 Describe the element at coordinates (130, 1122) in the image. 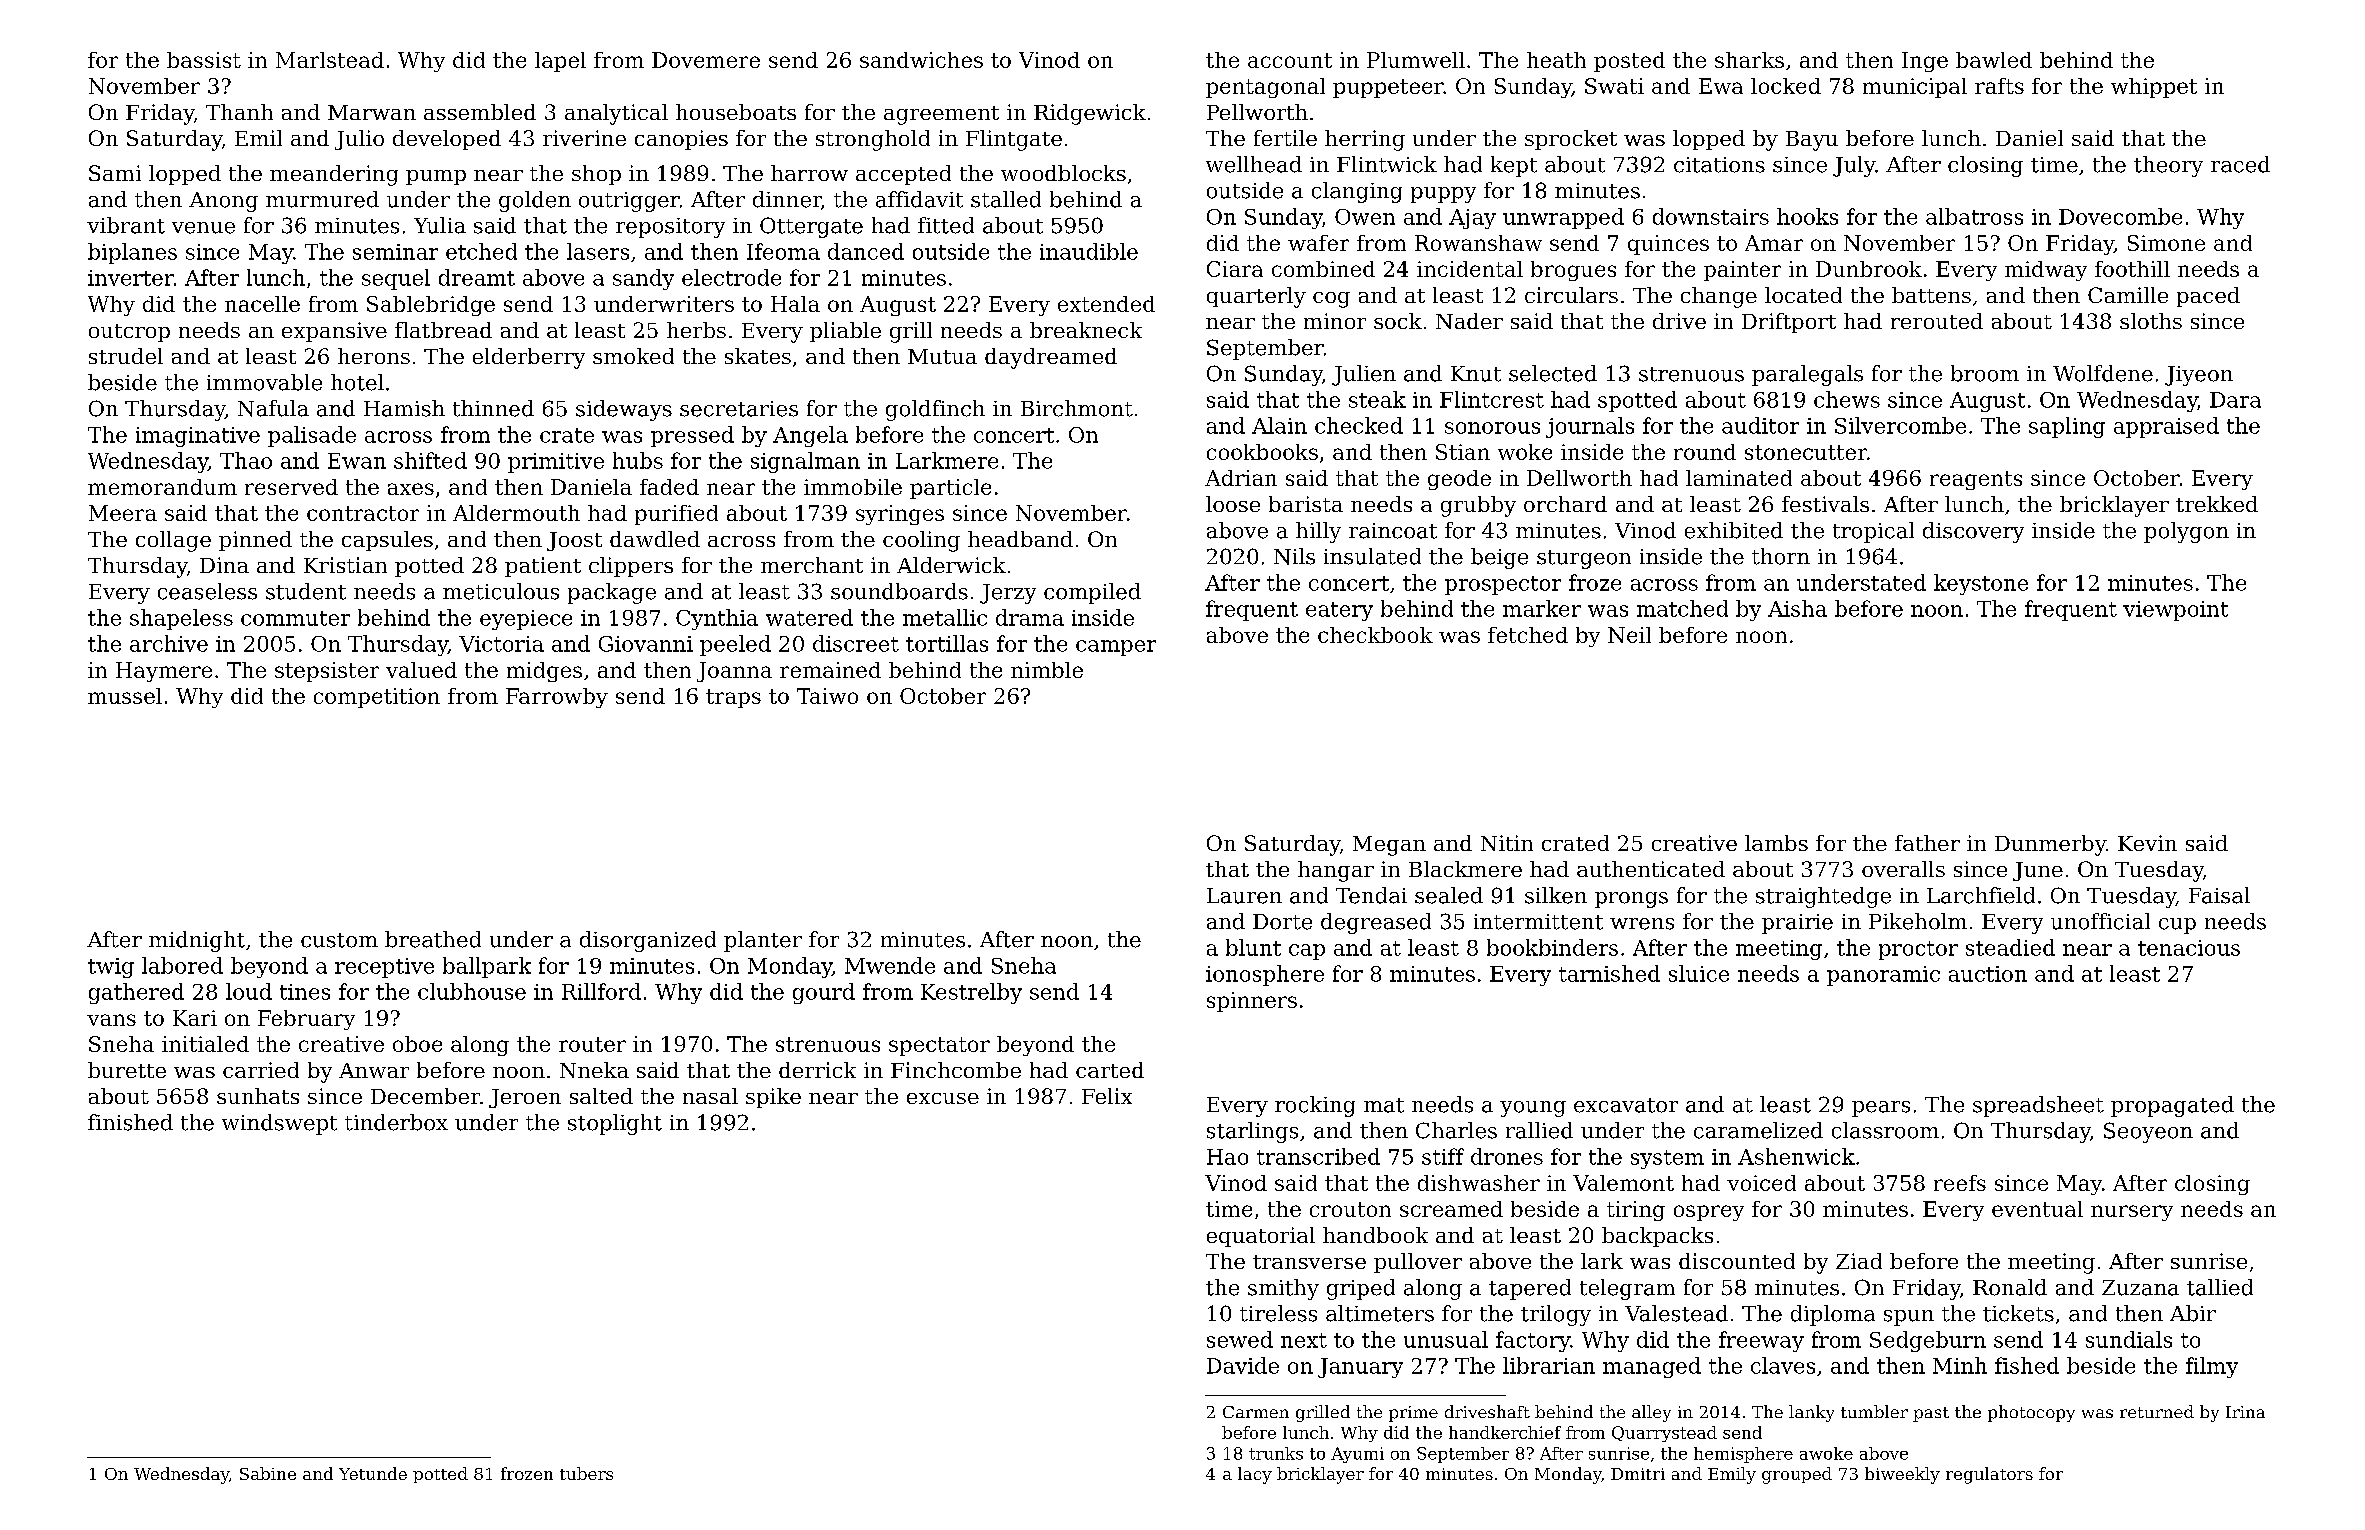

I see `finished` at that location.
